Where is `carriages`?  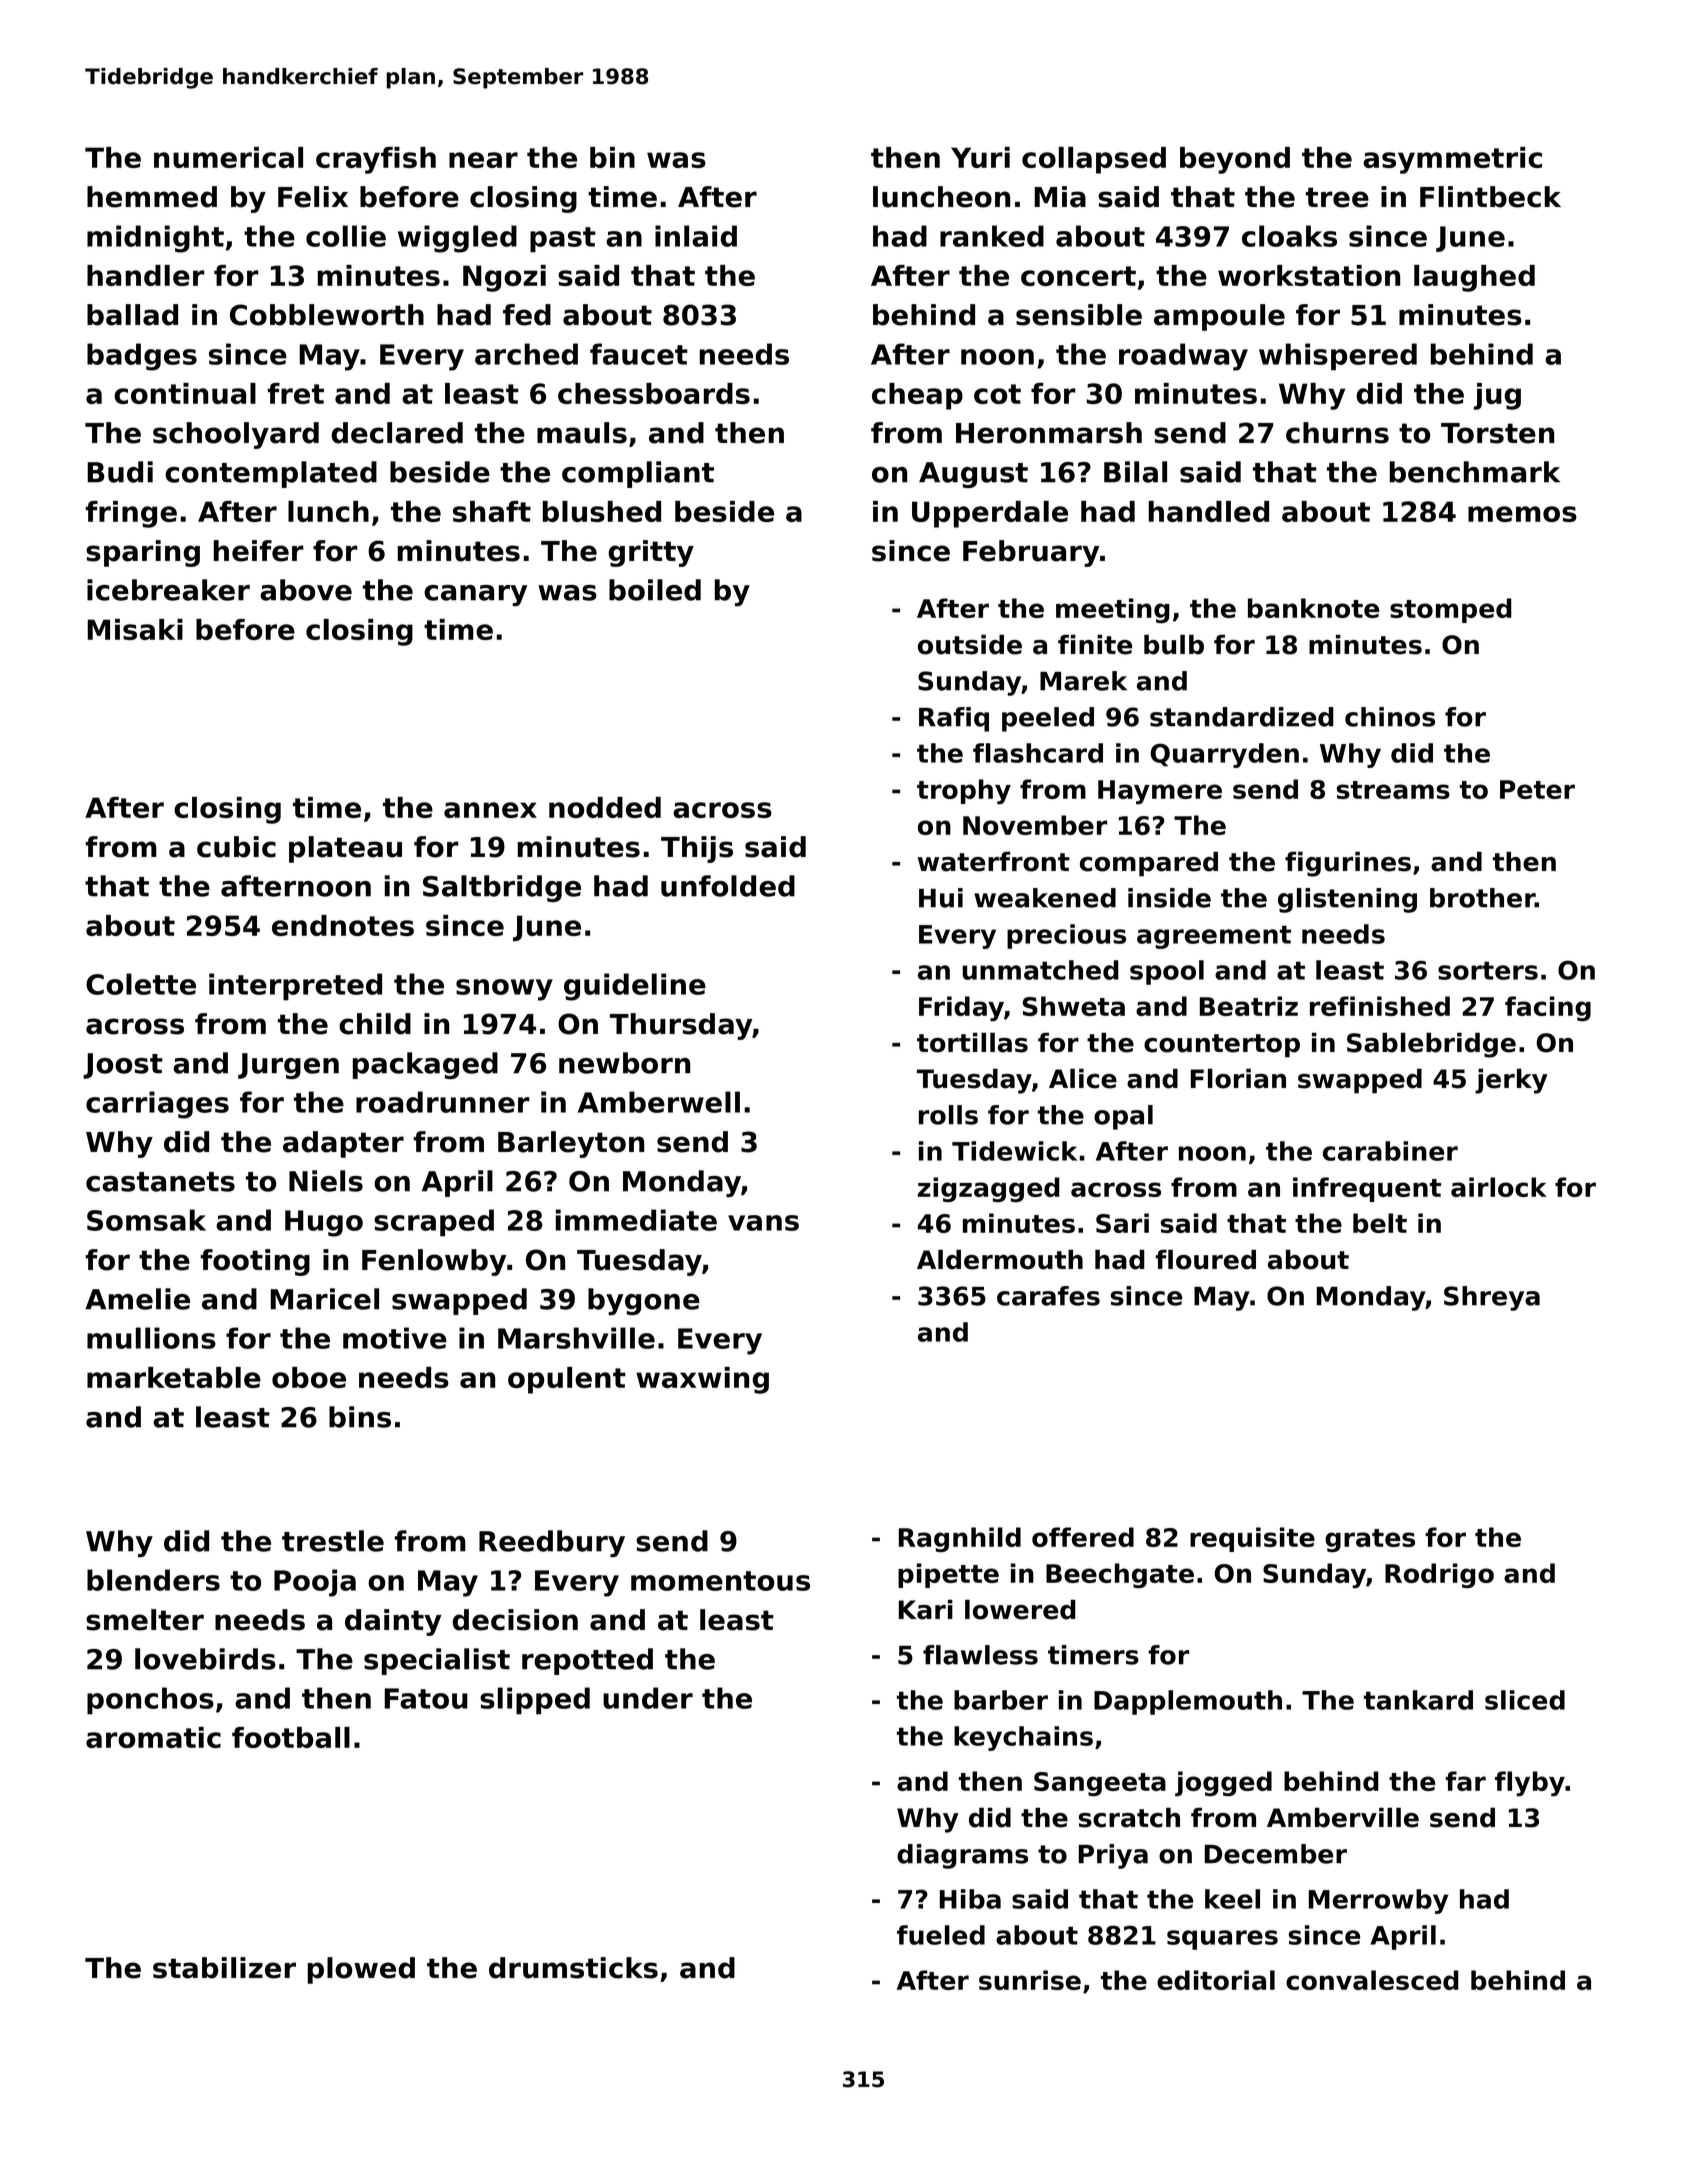 carriages is located at coordinates (157, 1105).
